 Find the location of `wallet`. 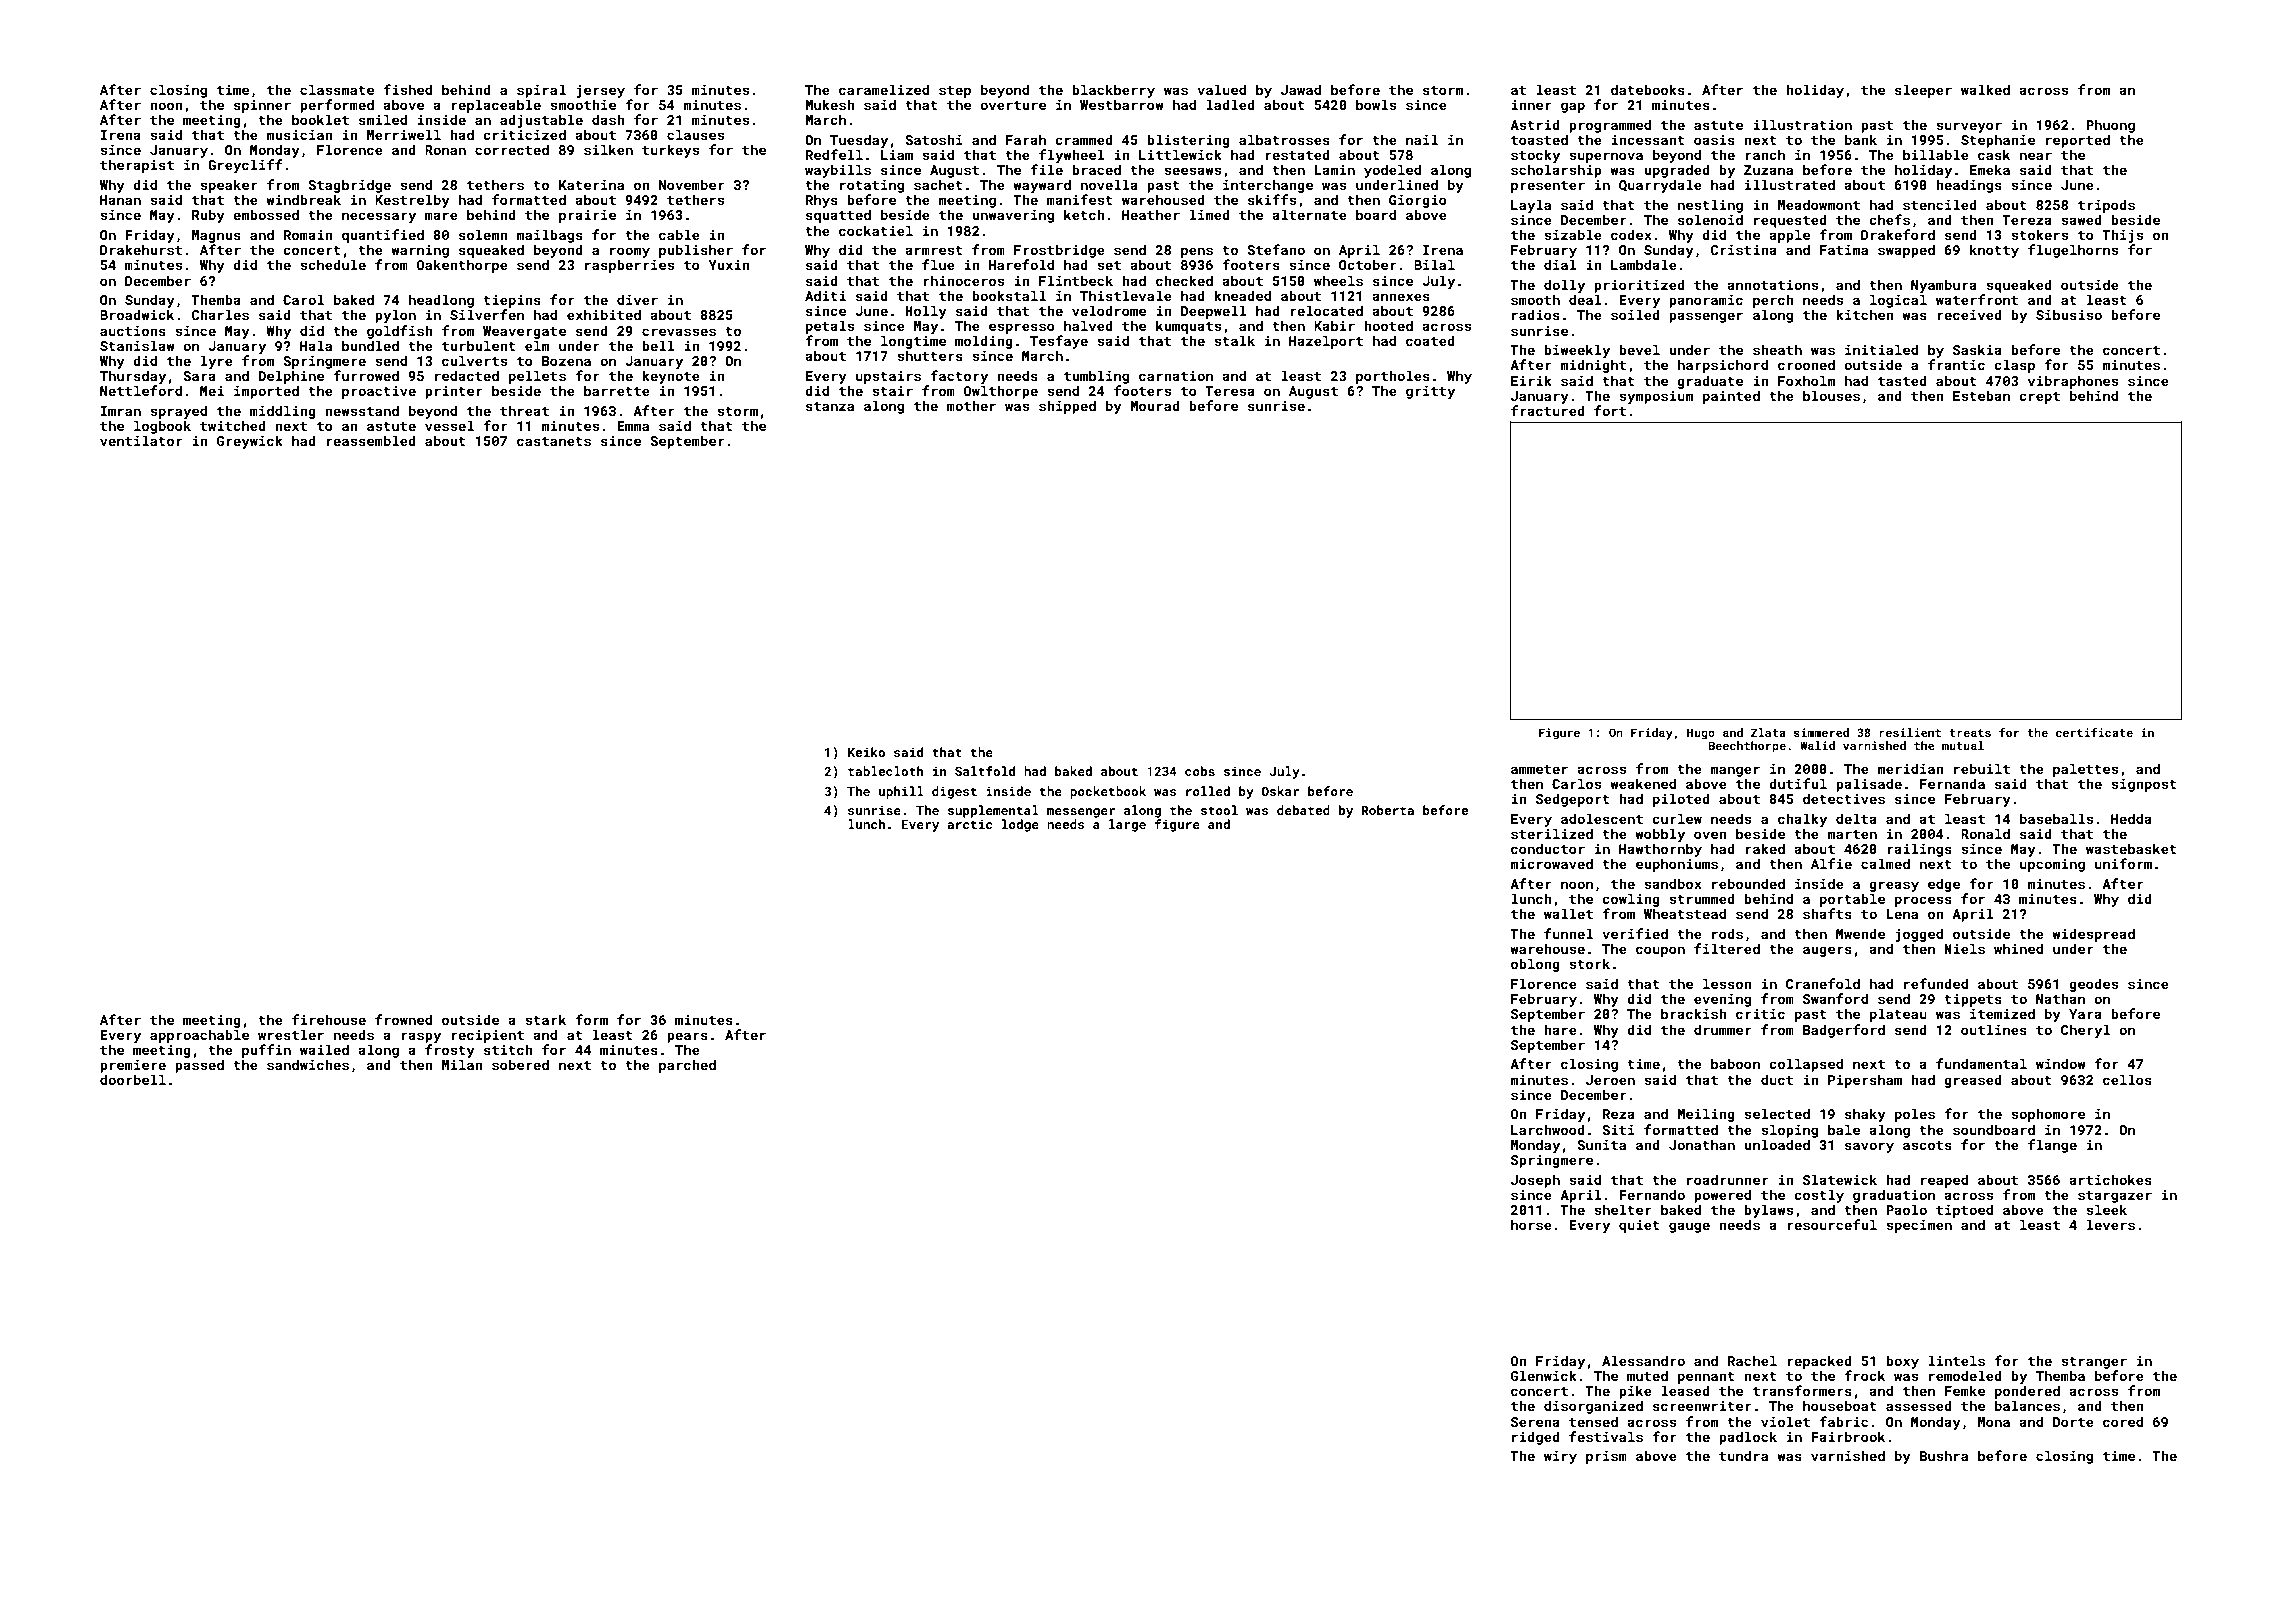

wallet is located at coordinates (1568, 913).
